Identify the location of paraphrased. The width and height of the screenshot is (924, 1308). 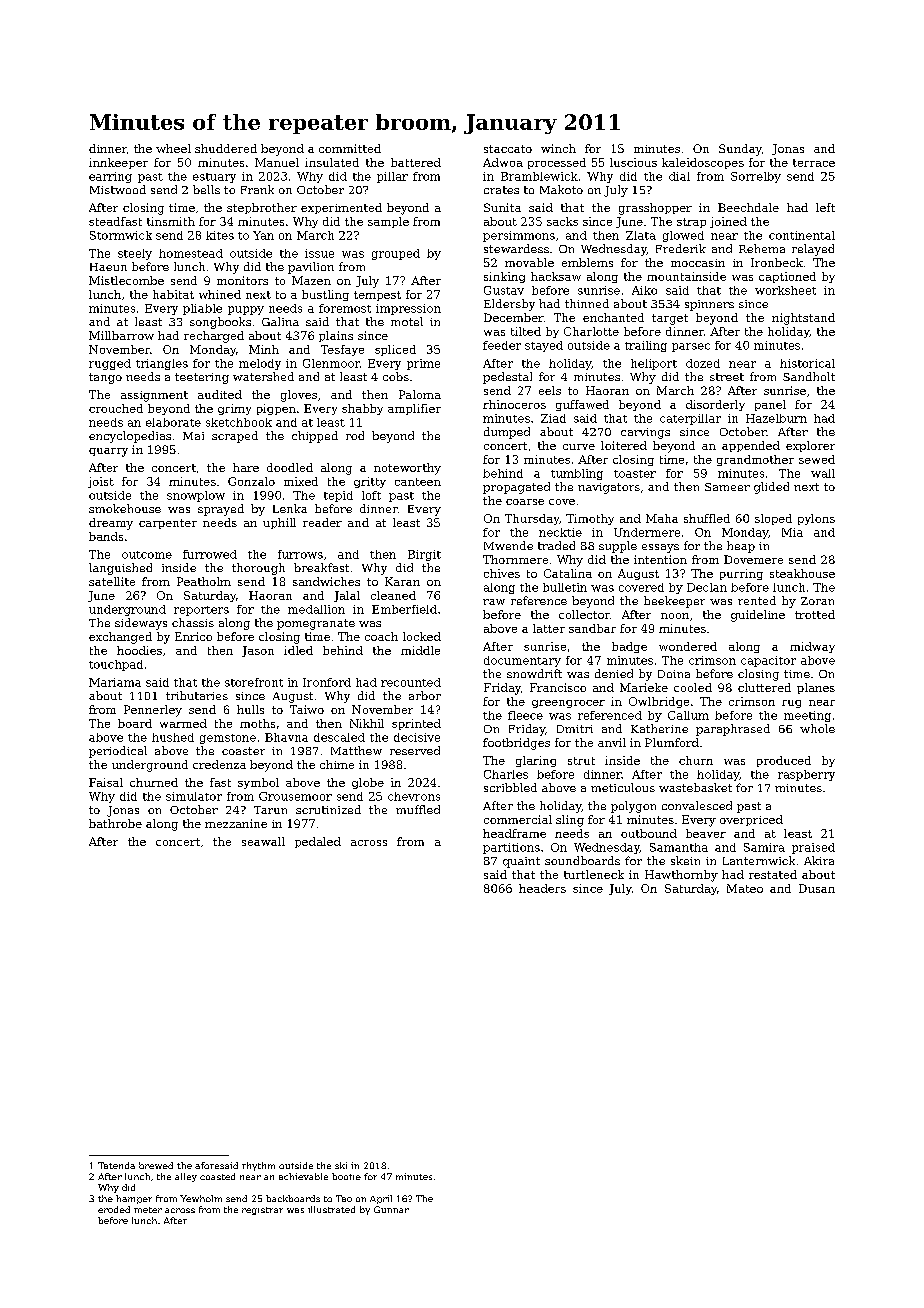
(733, 730).
